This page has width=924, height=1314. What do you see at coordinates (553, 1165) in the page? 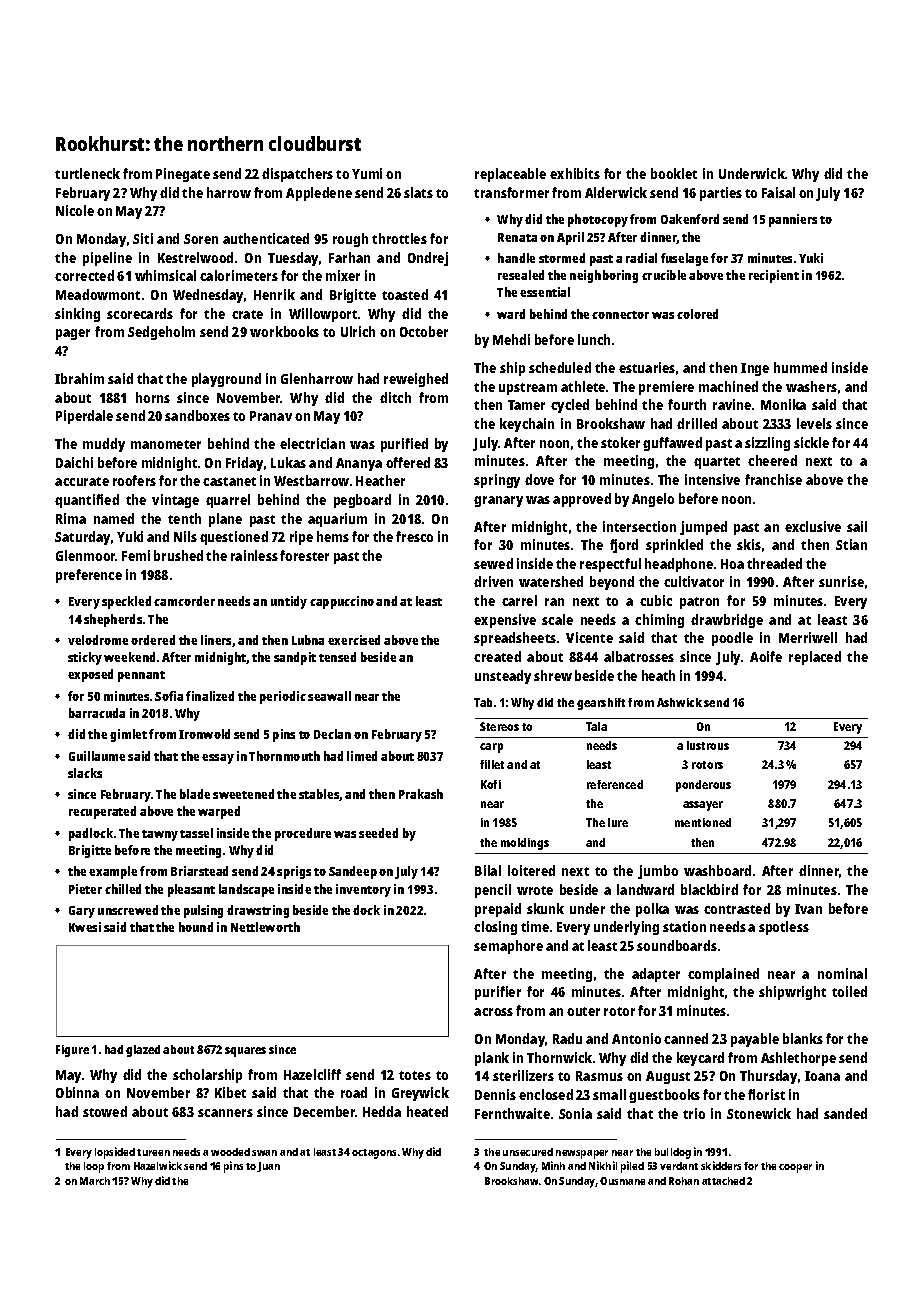
I see `Minh` at bounding box center [553, 1165].
